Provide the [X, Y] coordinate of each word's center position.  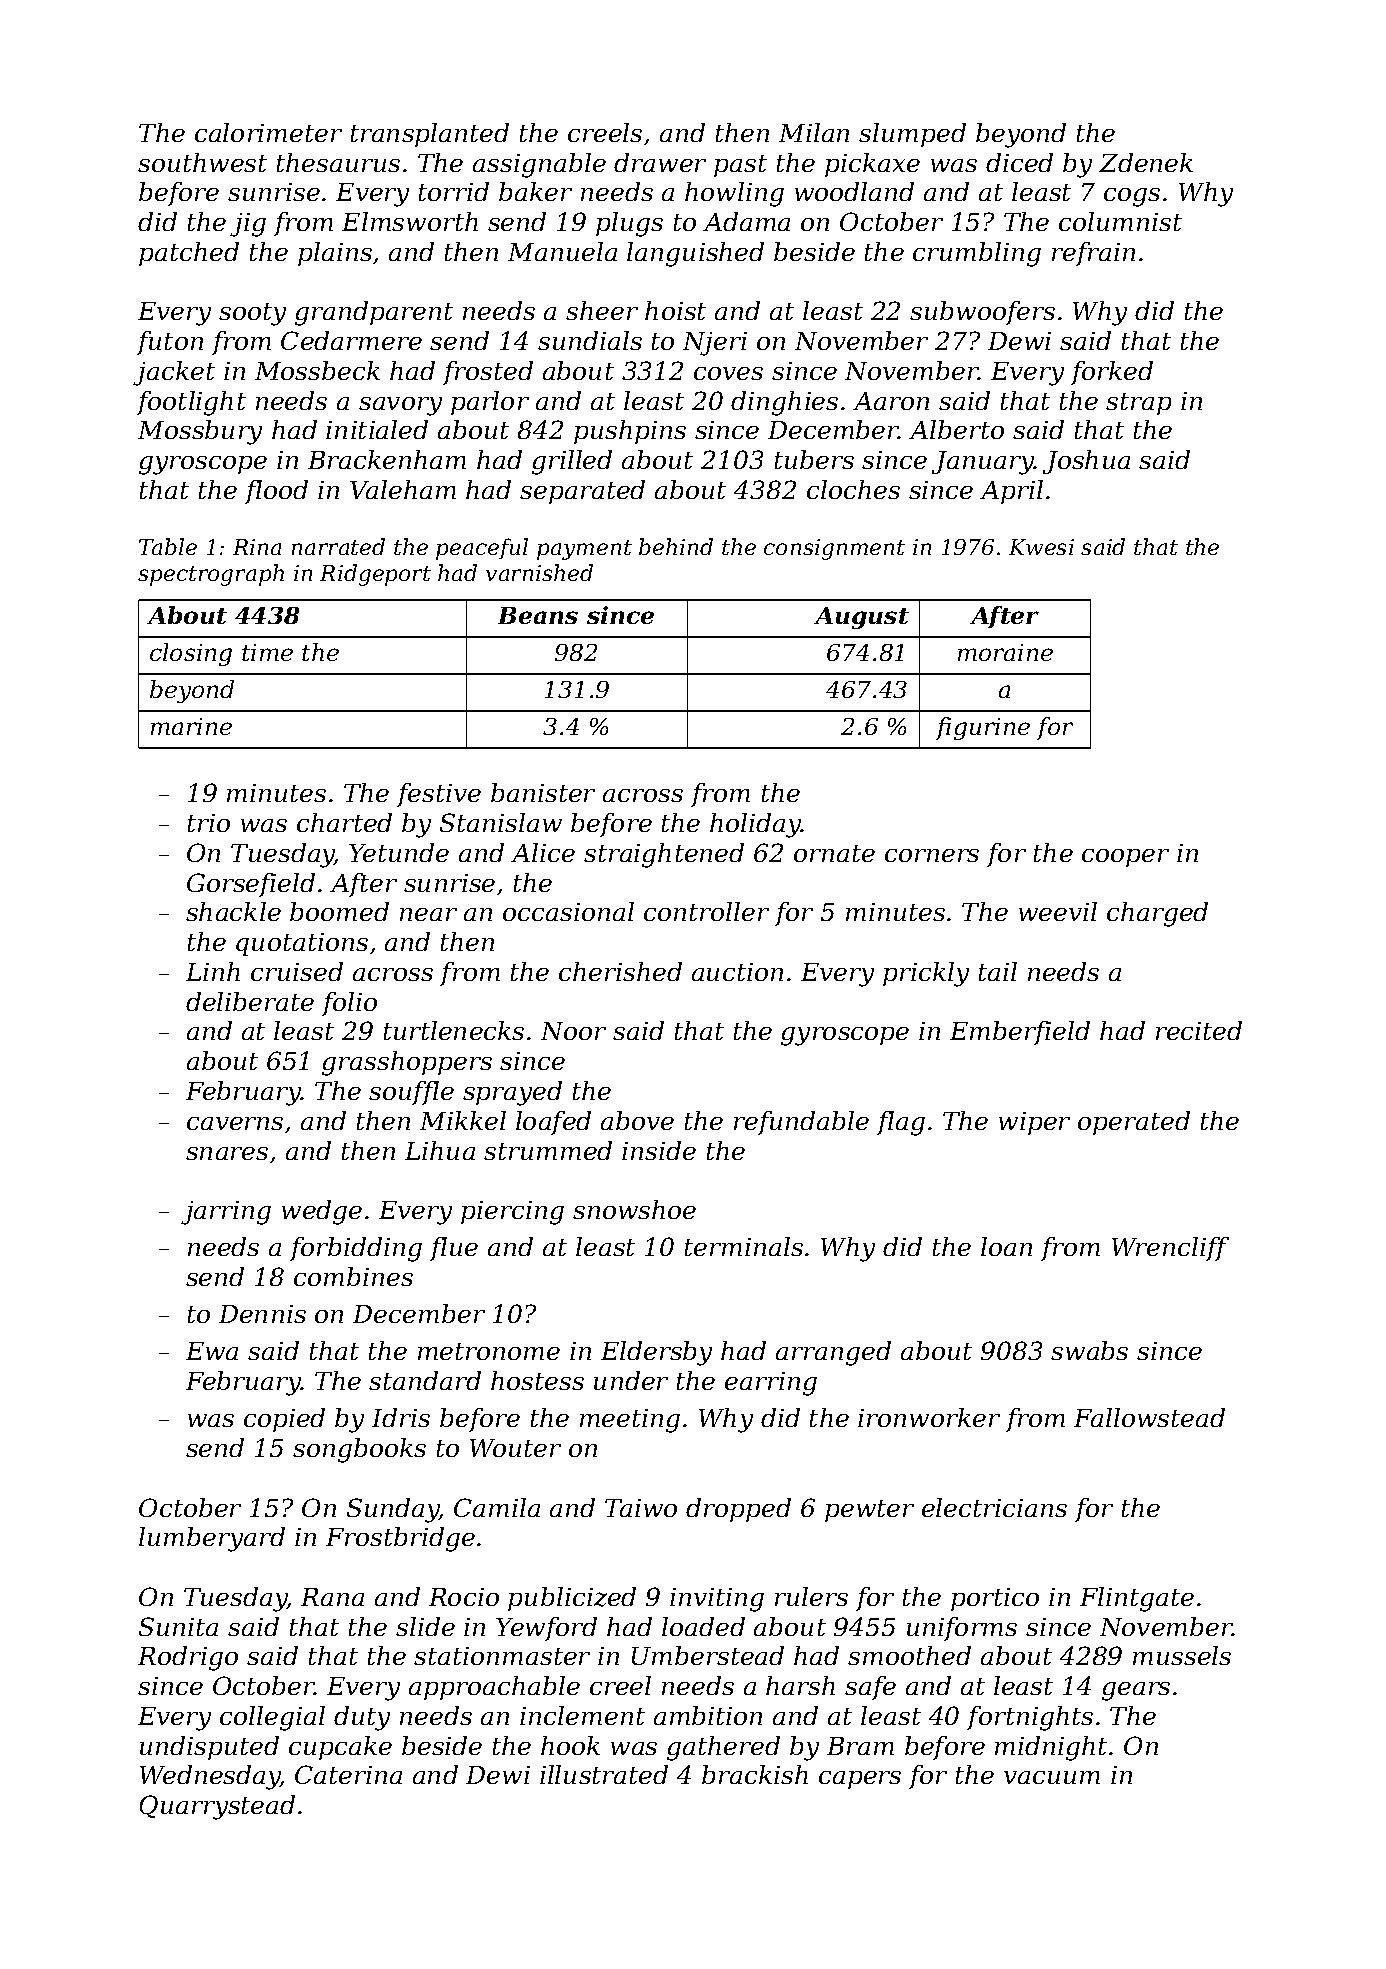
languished [695, 254]
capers [860, 1780]
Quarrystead [217, 1807]
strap [1138, 404]
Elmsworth [410, 221]
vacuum [1052, 1777]
